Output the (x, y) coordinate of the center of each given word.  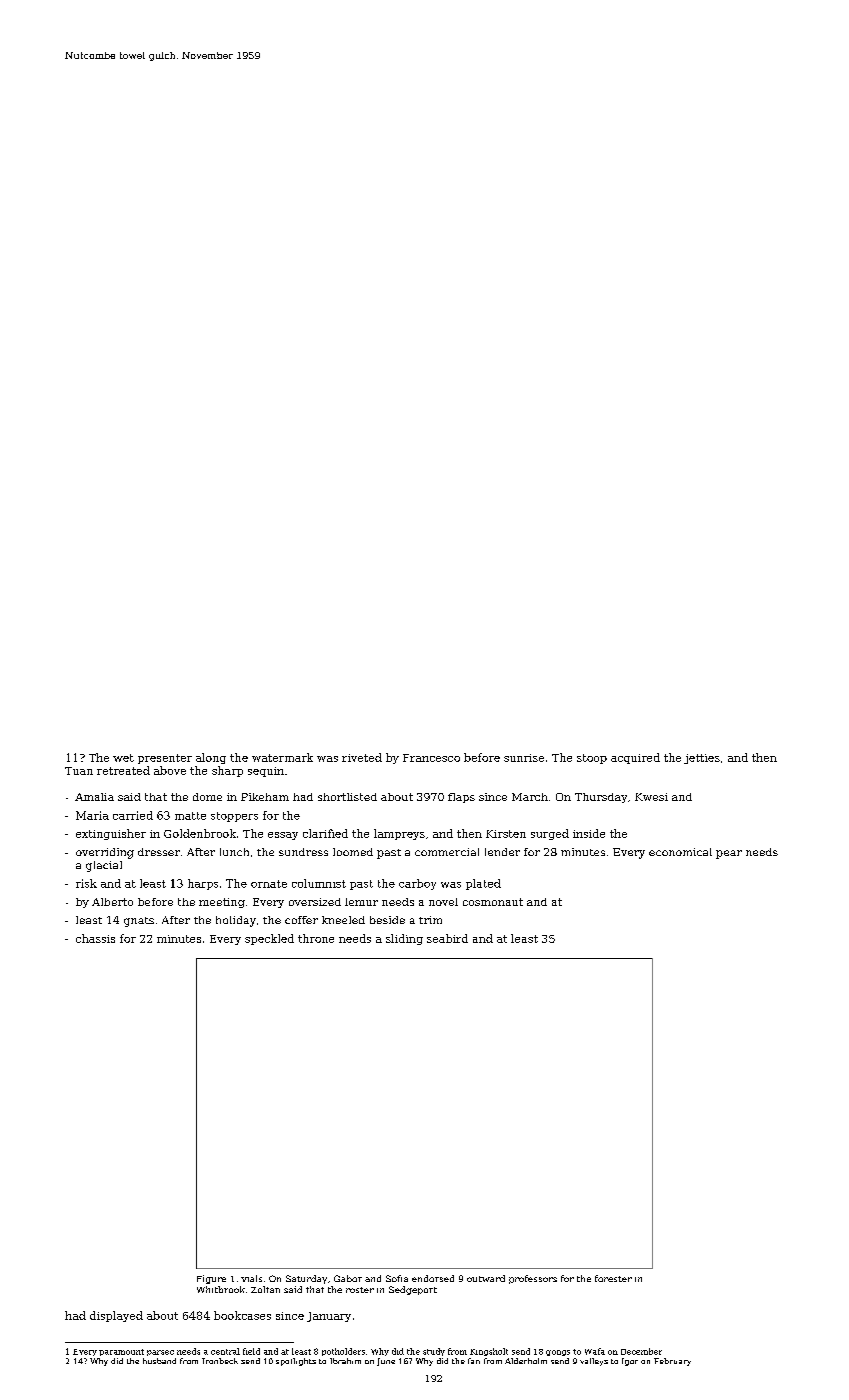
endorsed (433, 1278)
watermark (282, 757)
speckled (269, 939)
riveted (362, 757)
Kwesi (651, 797)
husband (159, 1361)
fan (474, 1361)
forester (613, 1278)
